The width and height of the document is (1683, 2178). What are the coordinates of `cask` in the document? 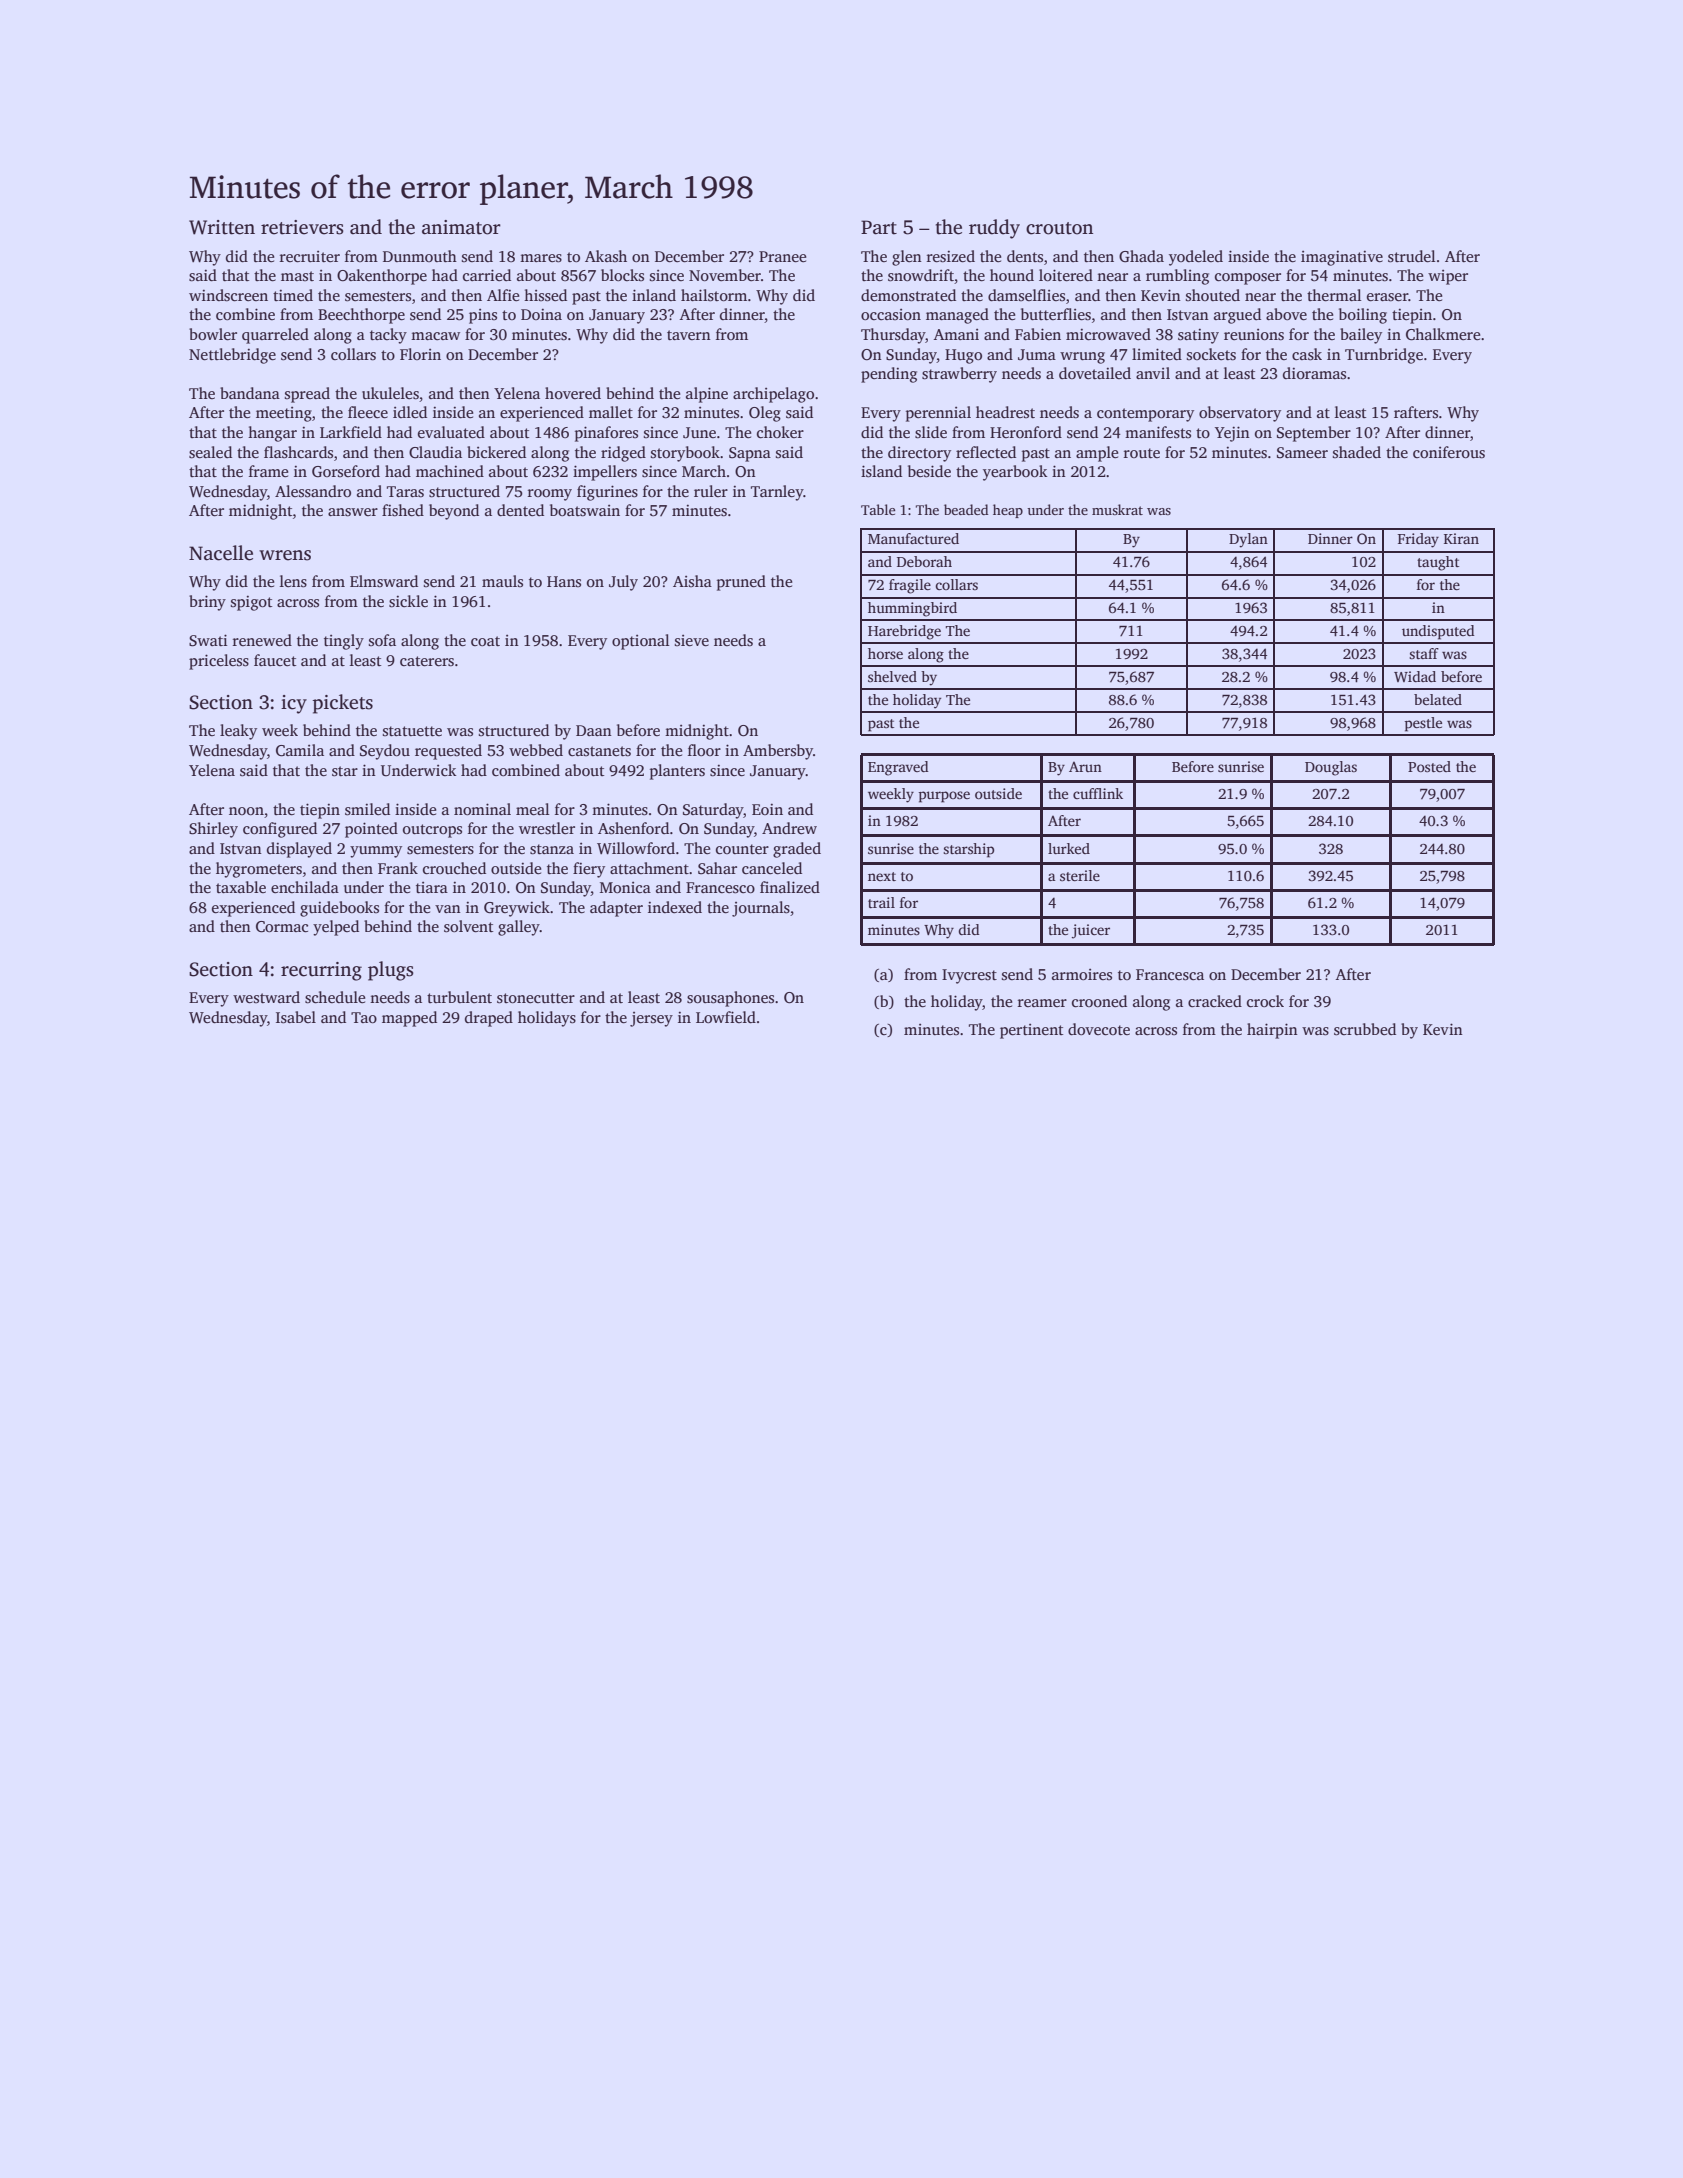 It's located at (1307, 354).
